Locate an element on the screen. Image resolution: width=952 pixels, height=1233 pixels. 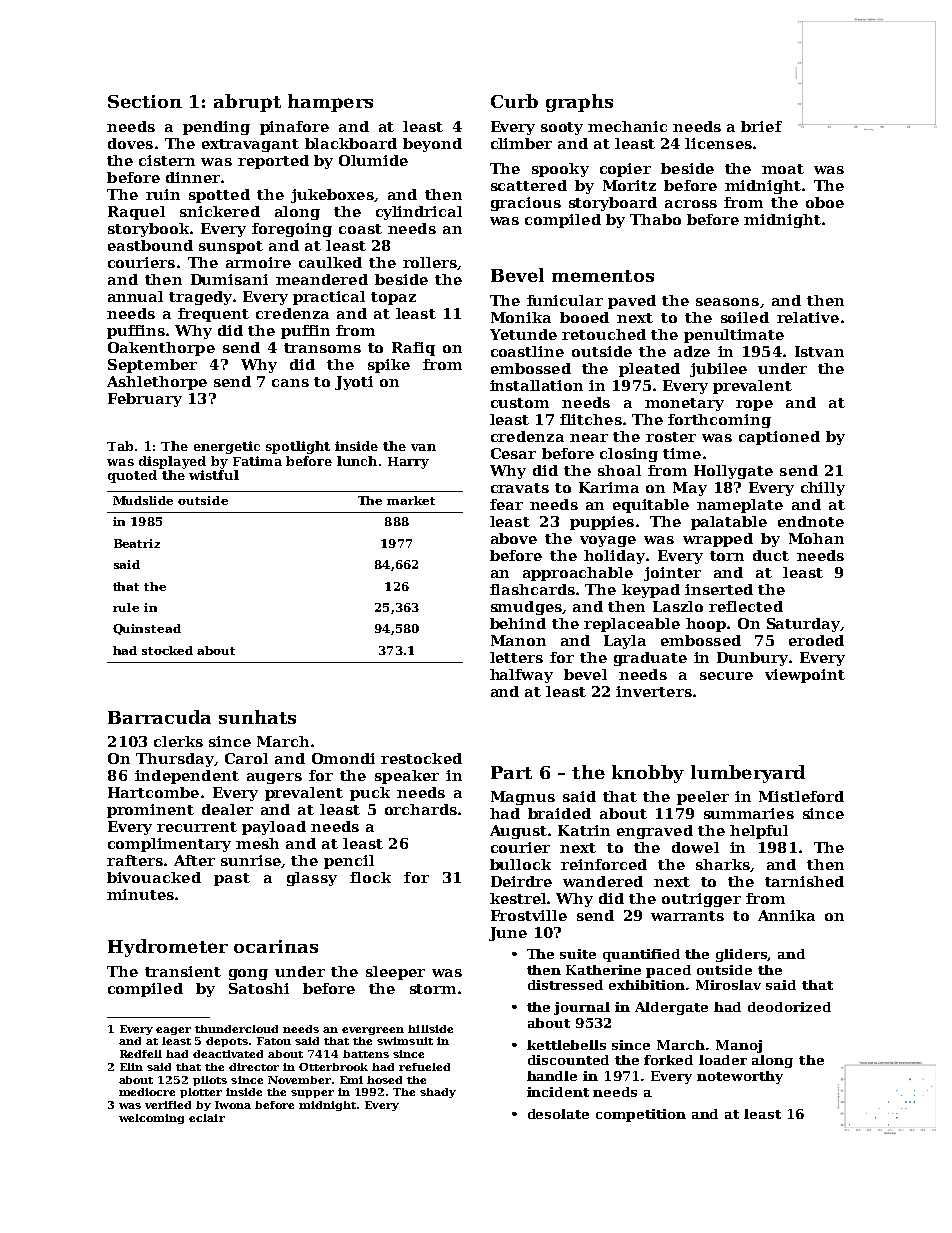
Redfell is located at coordinates (141, 1054).
